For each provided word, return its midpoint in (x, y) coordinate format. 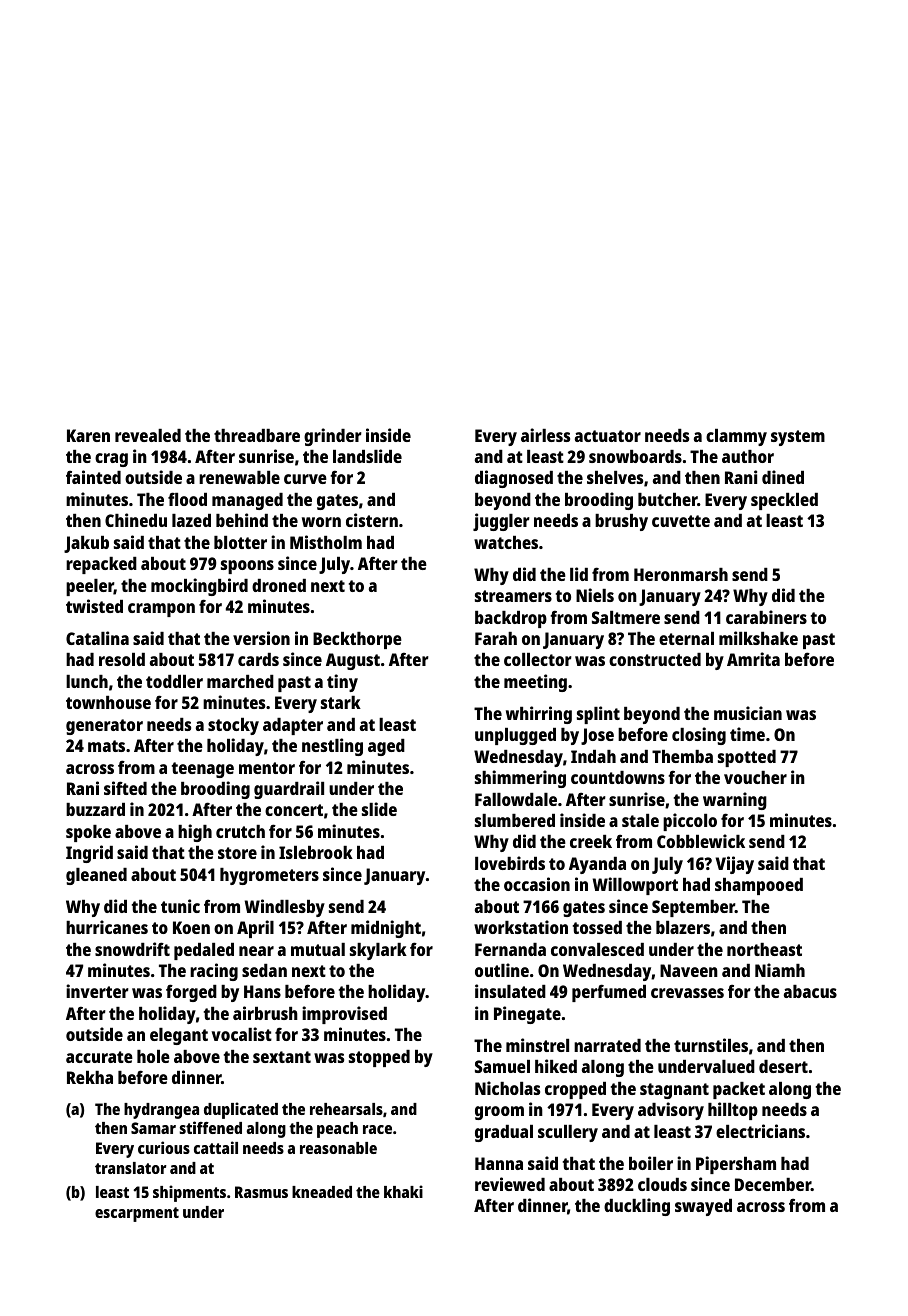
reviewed (510, 1184)
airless (545, 435)
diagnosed (514, 479)
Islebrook (316, 852)
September (693, 908)
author (748, 456)
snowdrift (132, 949)
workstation (521, 927)
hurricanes (107, 927)
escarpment (137, 1214)
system (798, 438)
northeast (764, 949)
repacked (101, 565)
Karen (88, 435)
